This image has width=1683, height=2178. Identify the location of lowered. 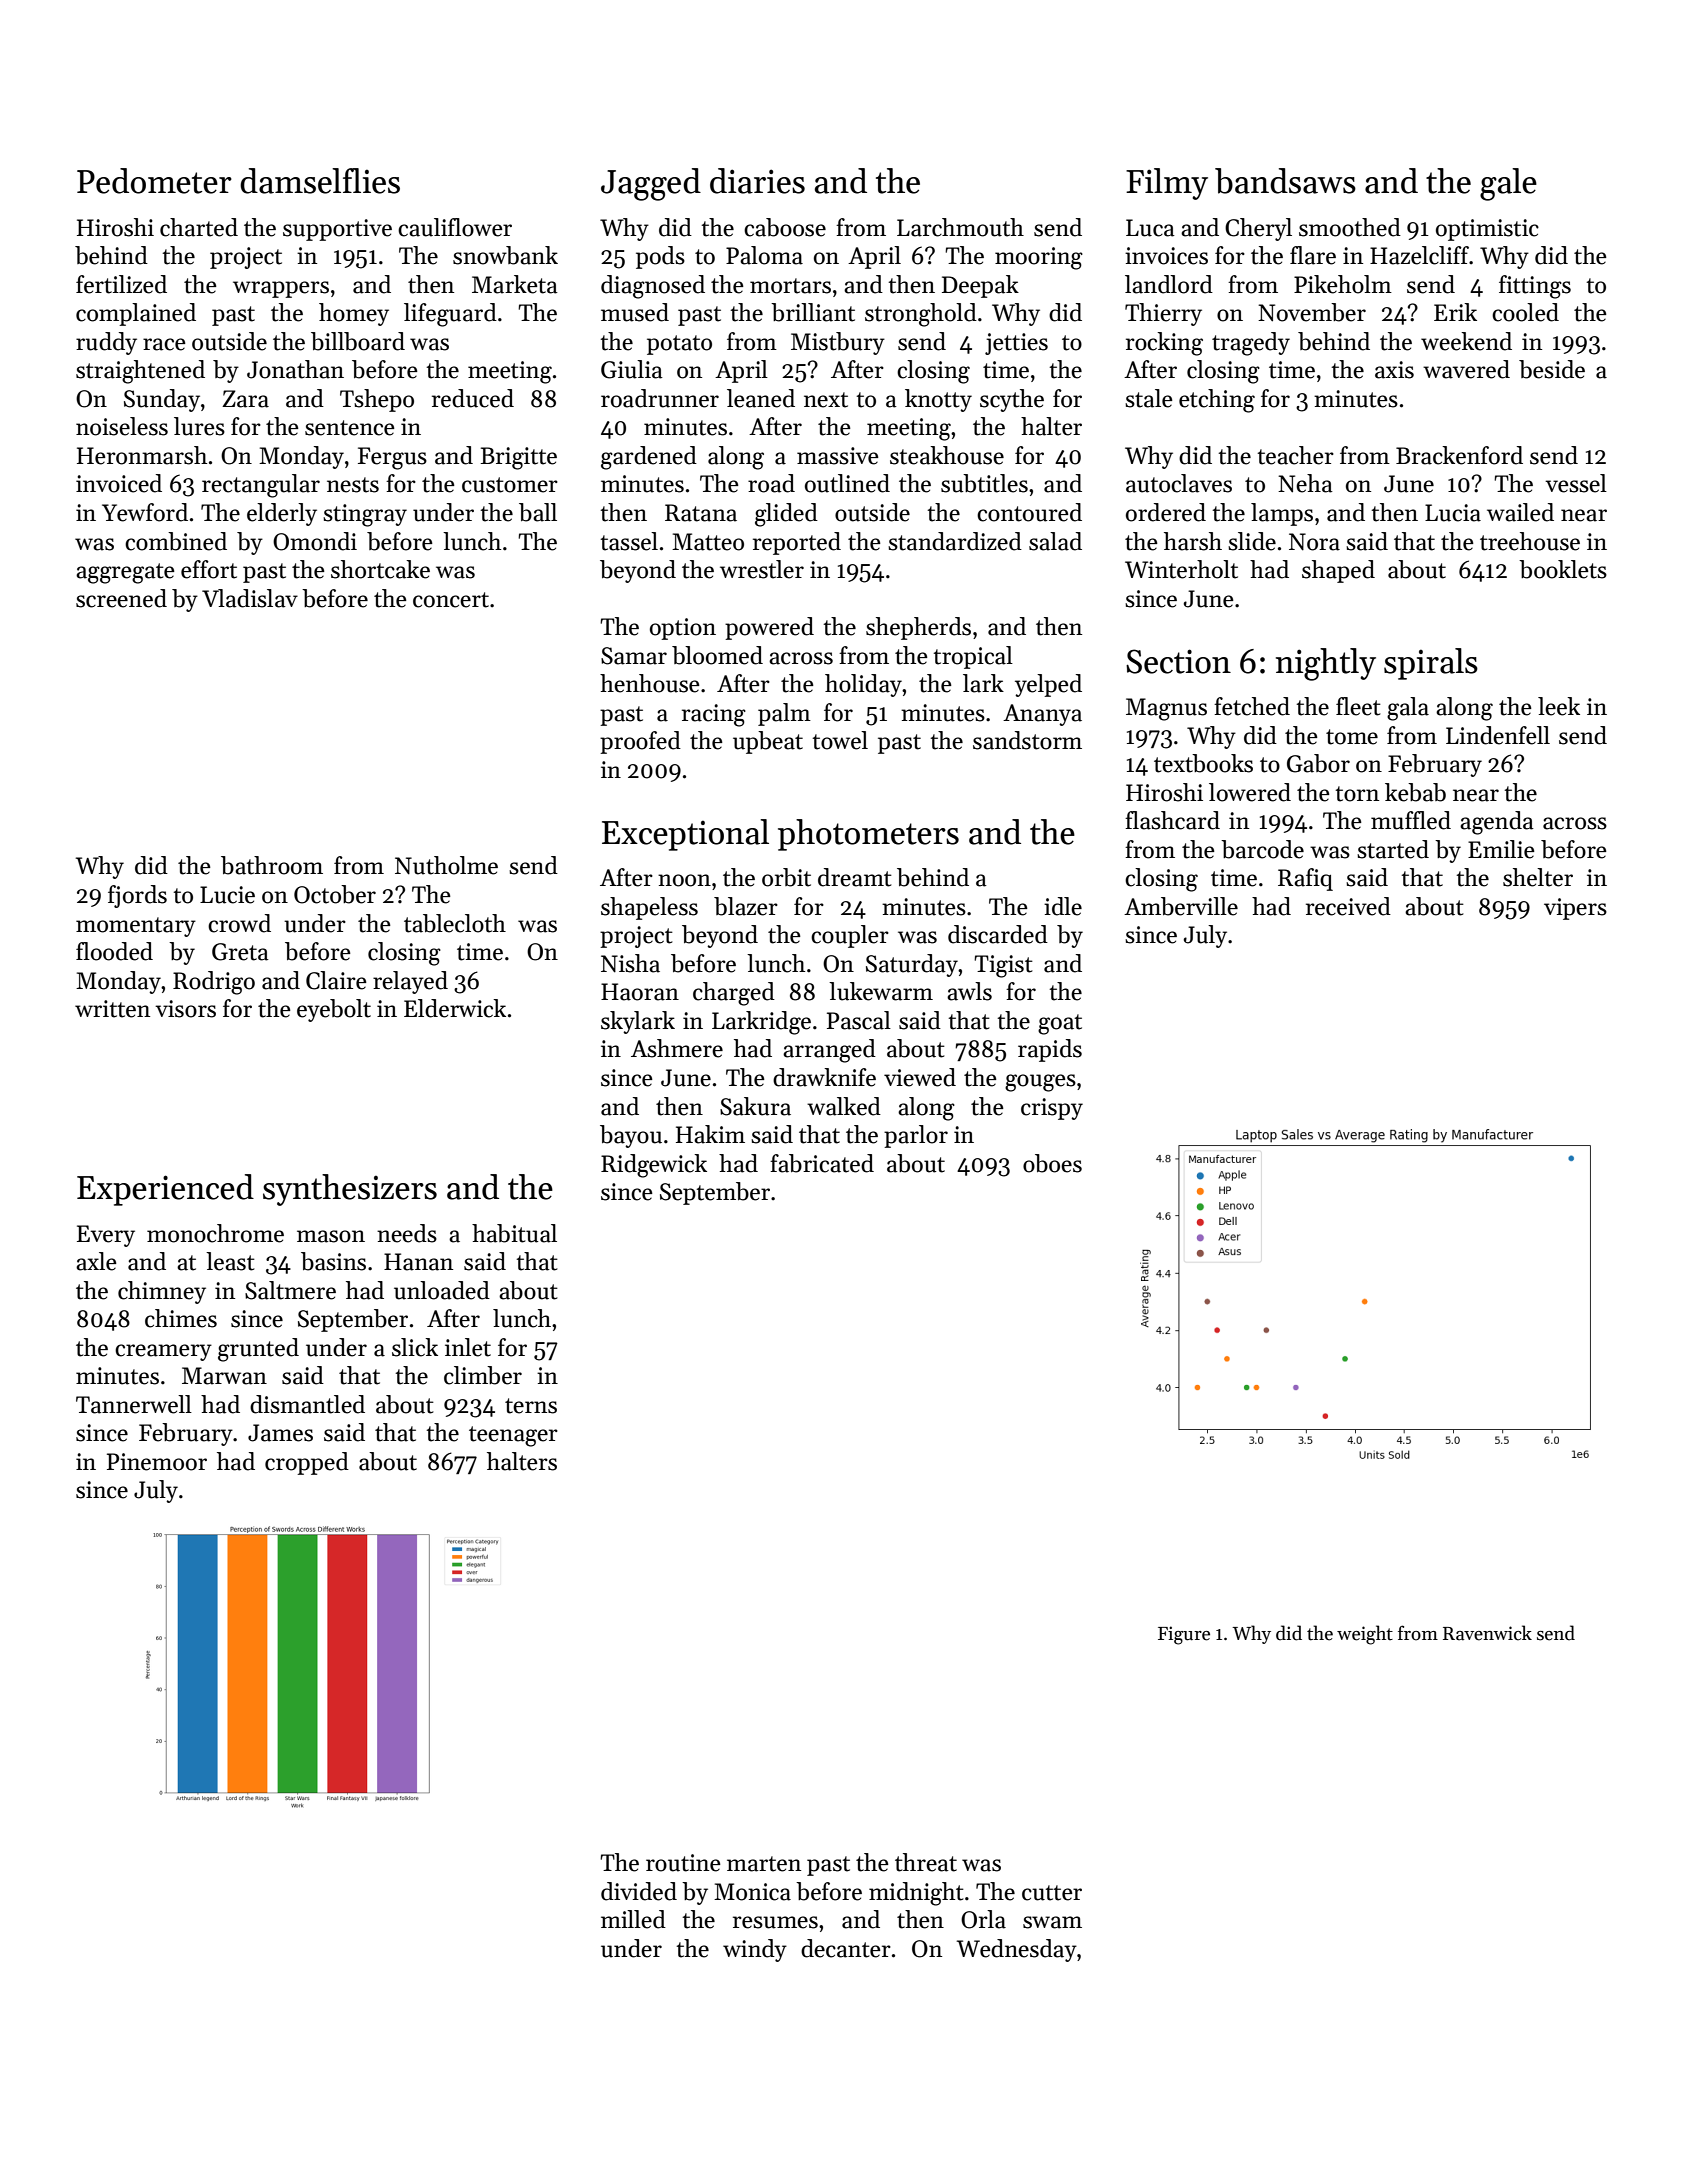
(1250, 792).
